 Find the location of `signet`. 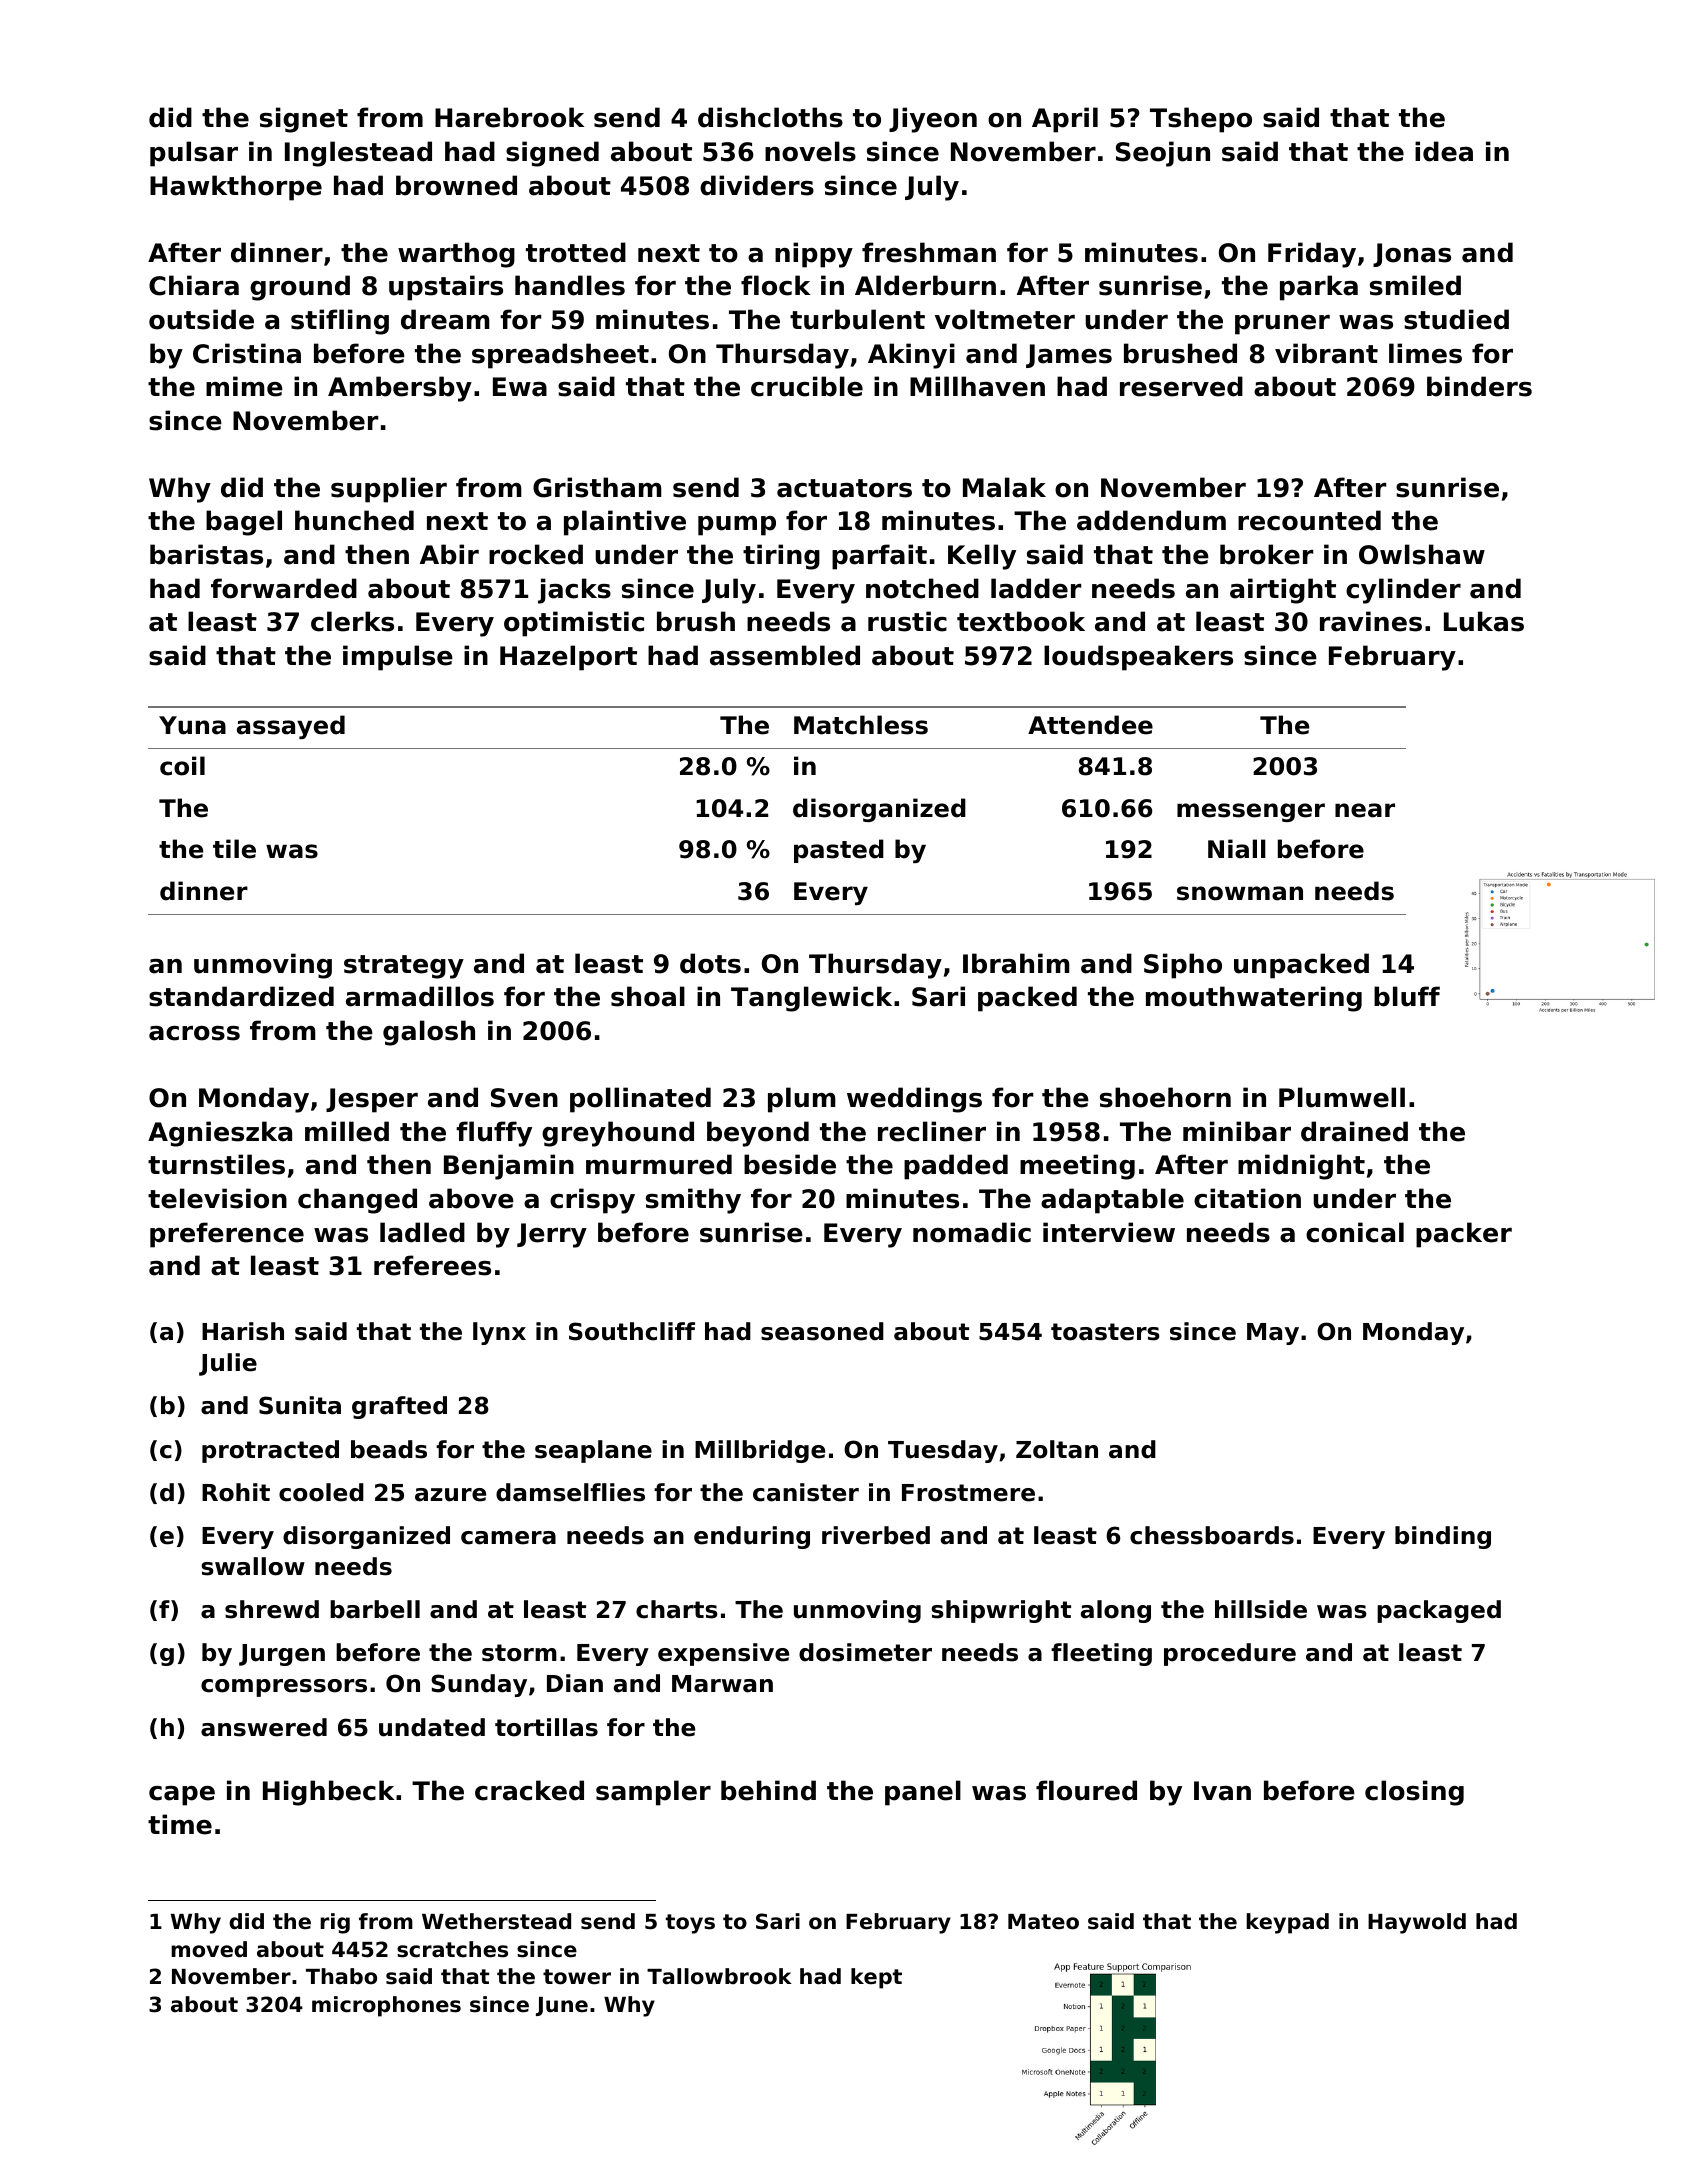

signet is located at coordinates (304, 120).
